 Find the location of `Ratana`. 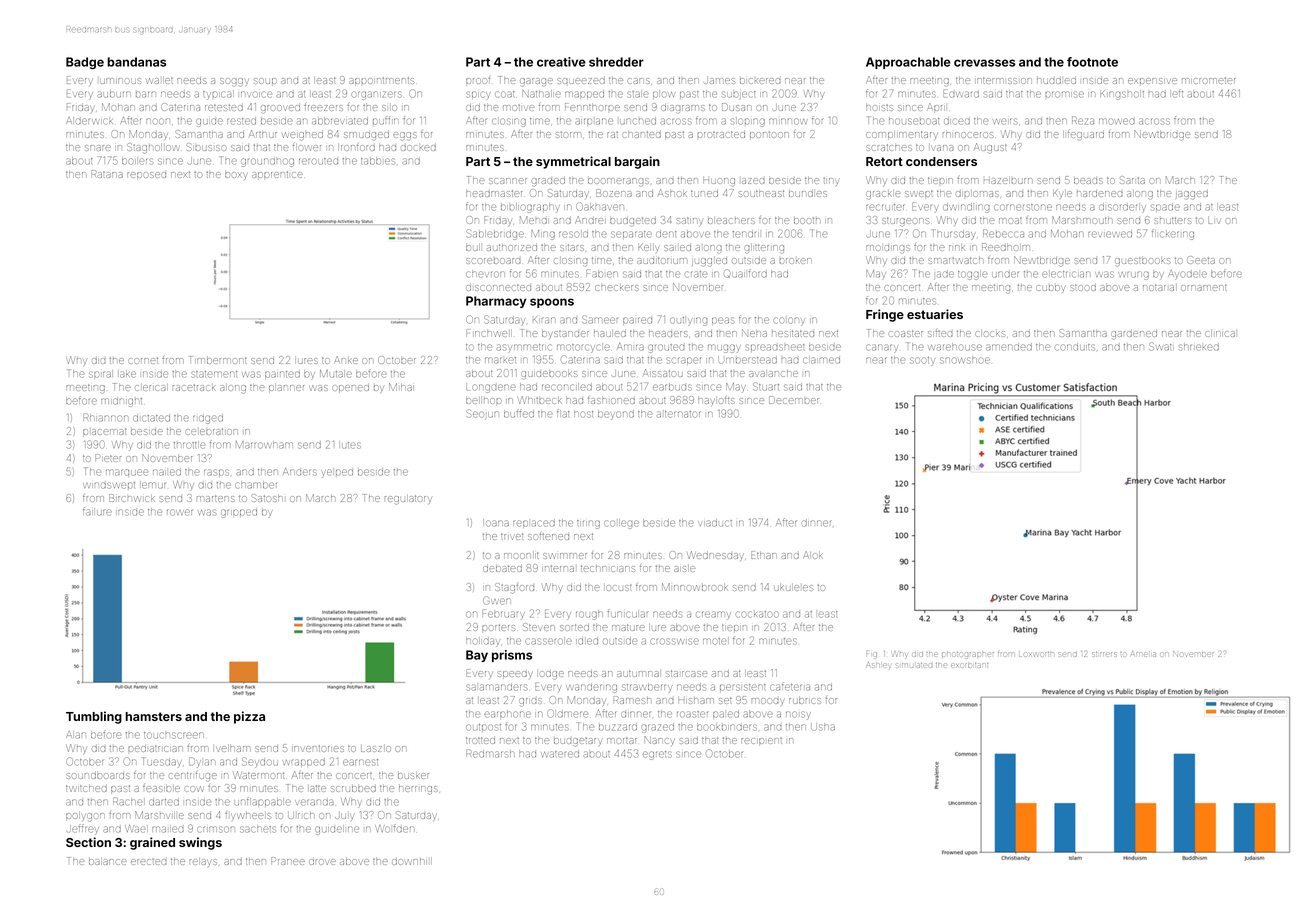

Ratana is located at coordinates (107, 174).
